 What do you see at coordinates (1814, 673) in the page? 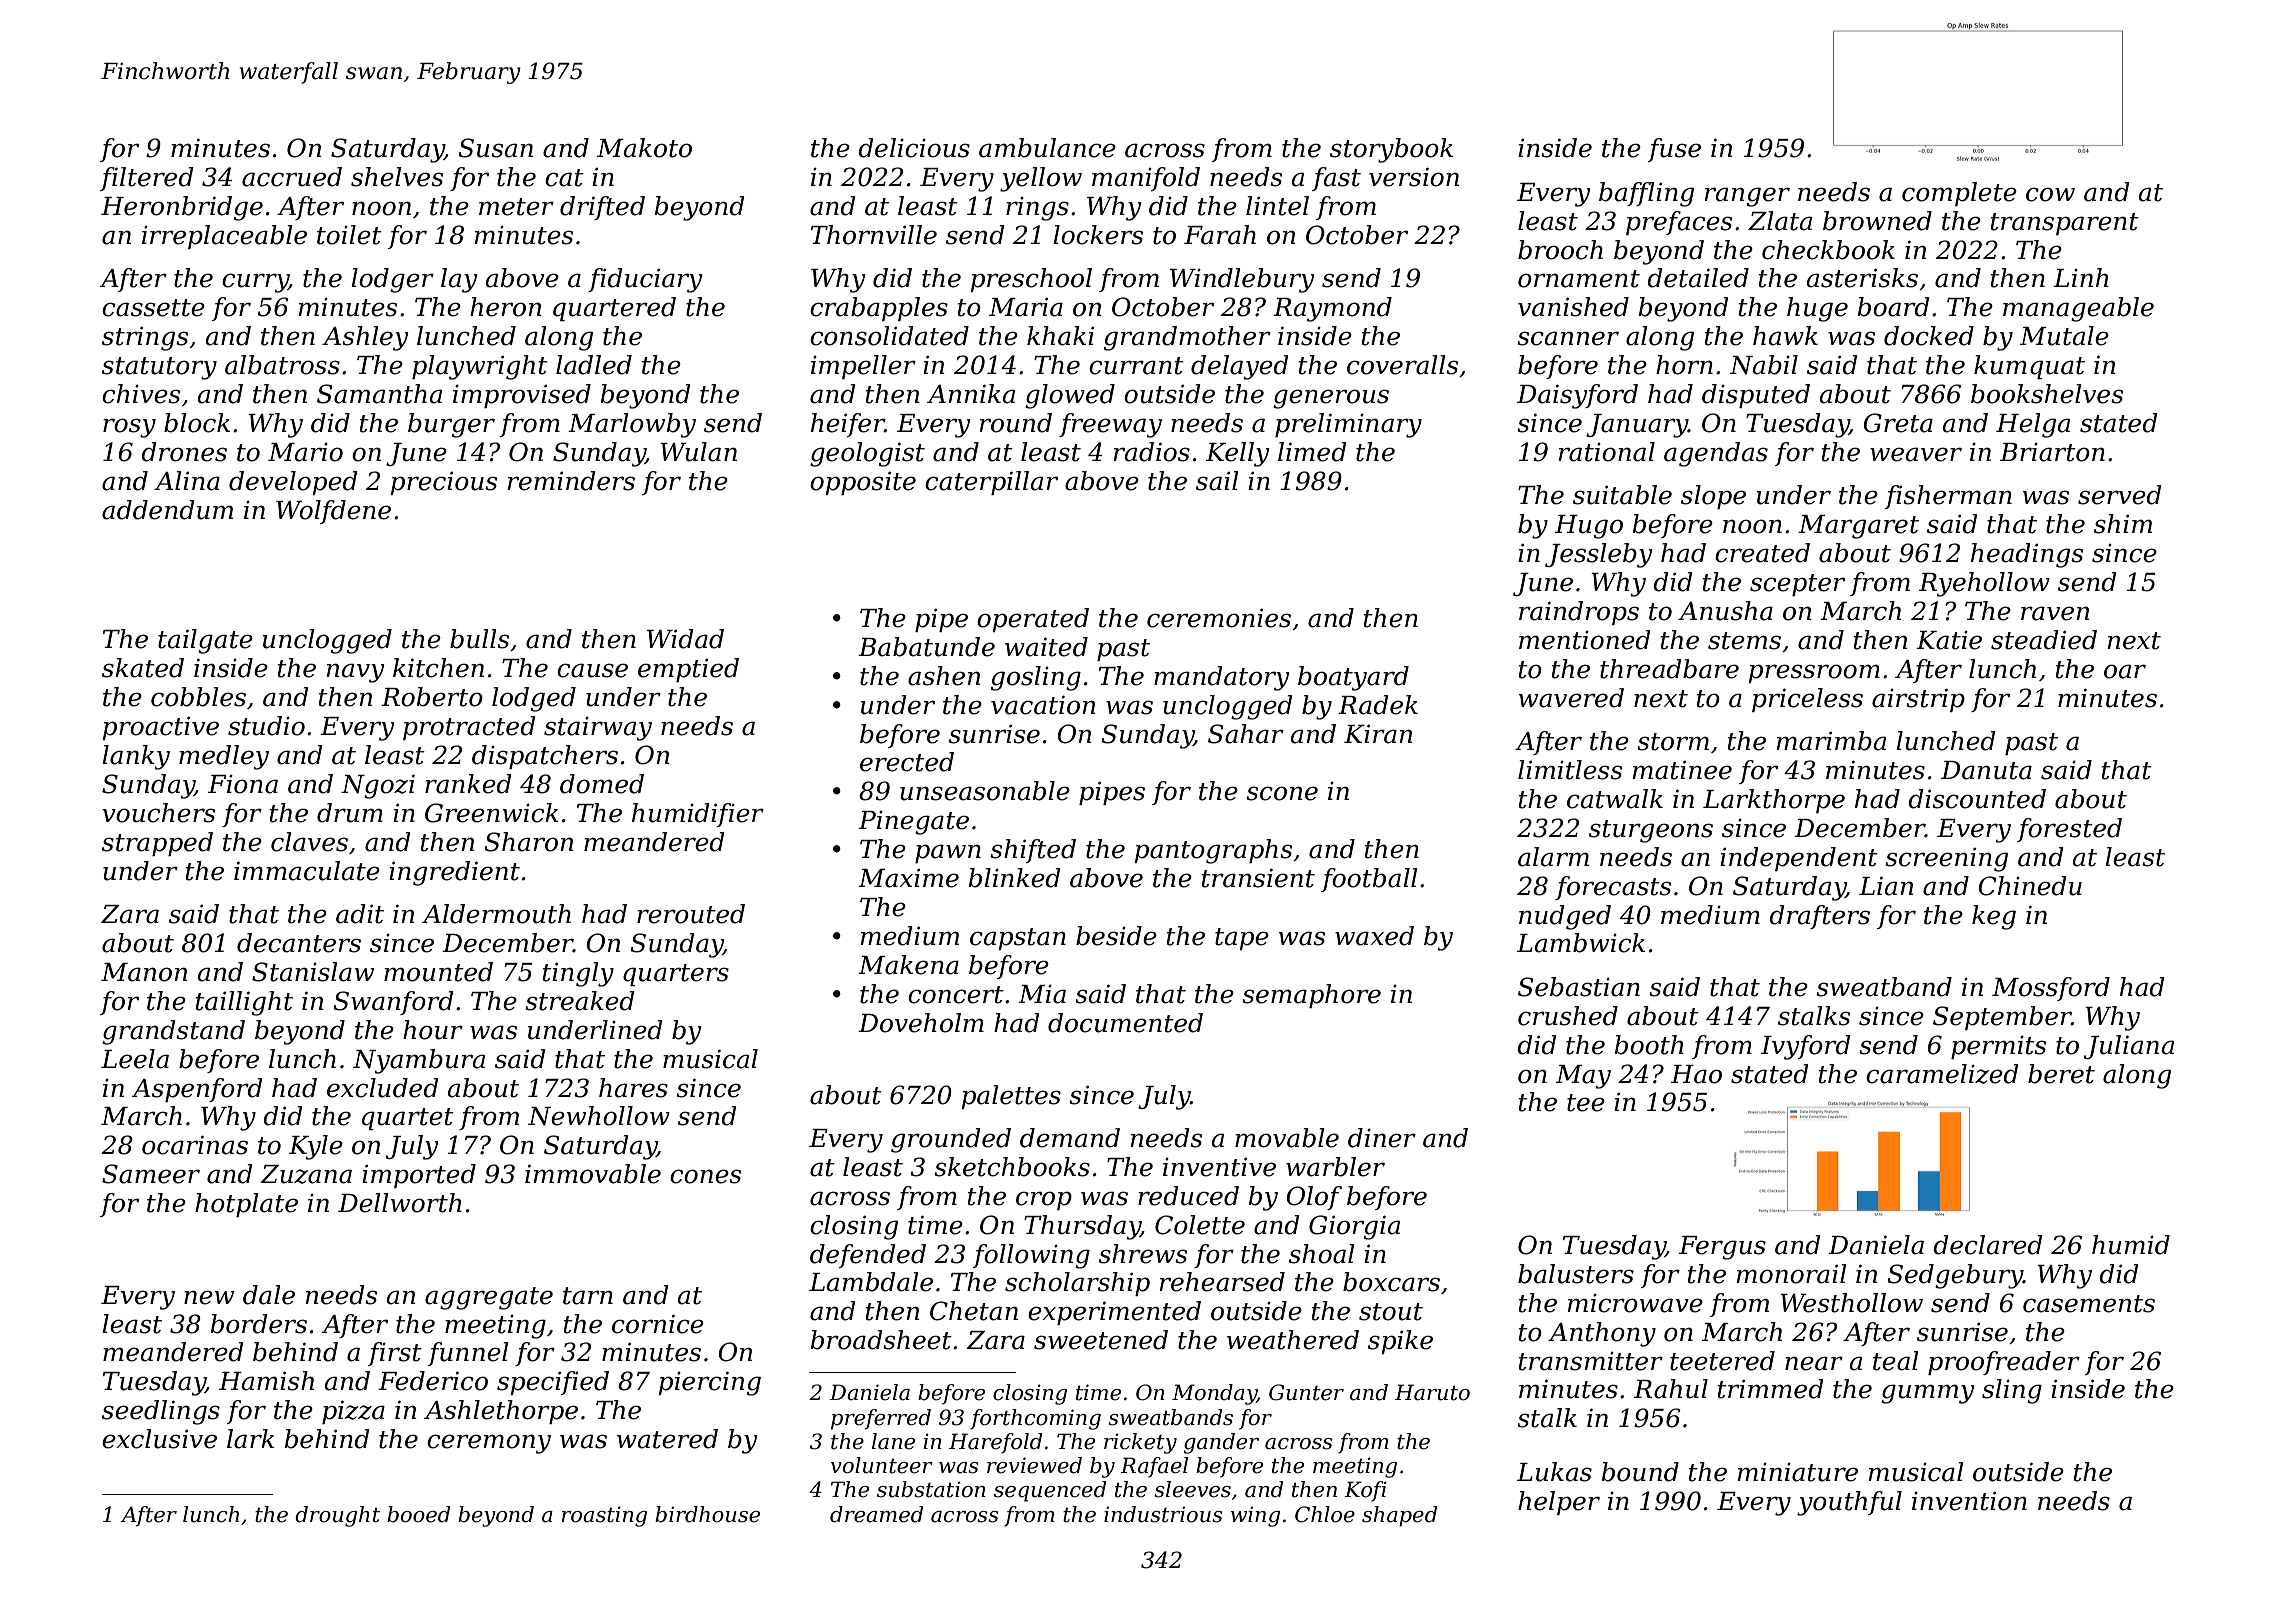
I see `pressroom` at bounding box center [1814, 673].
